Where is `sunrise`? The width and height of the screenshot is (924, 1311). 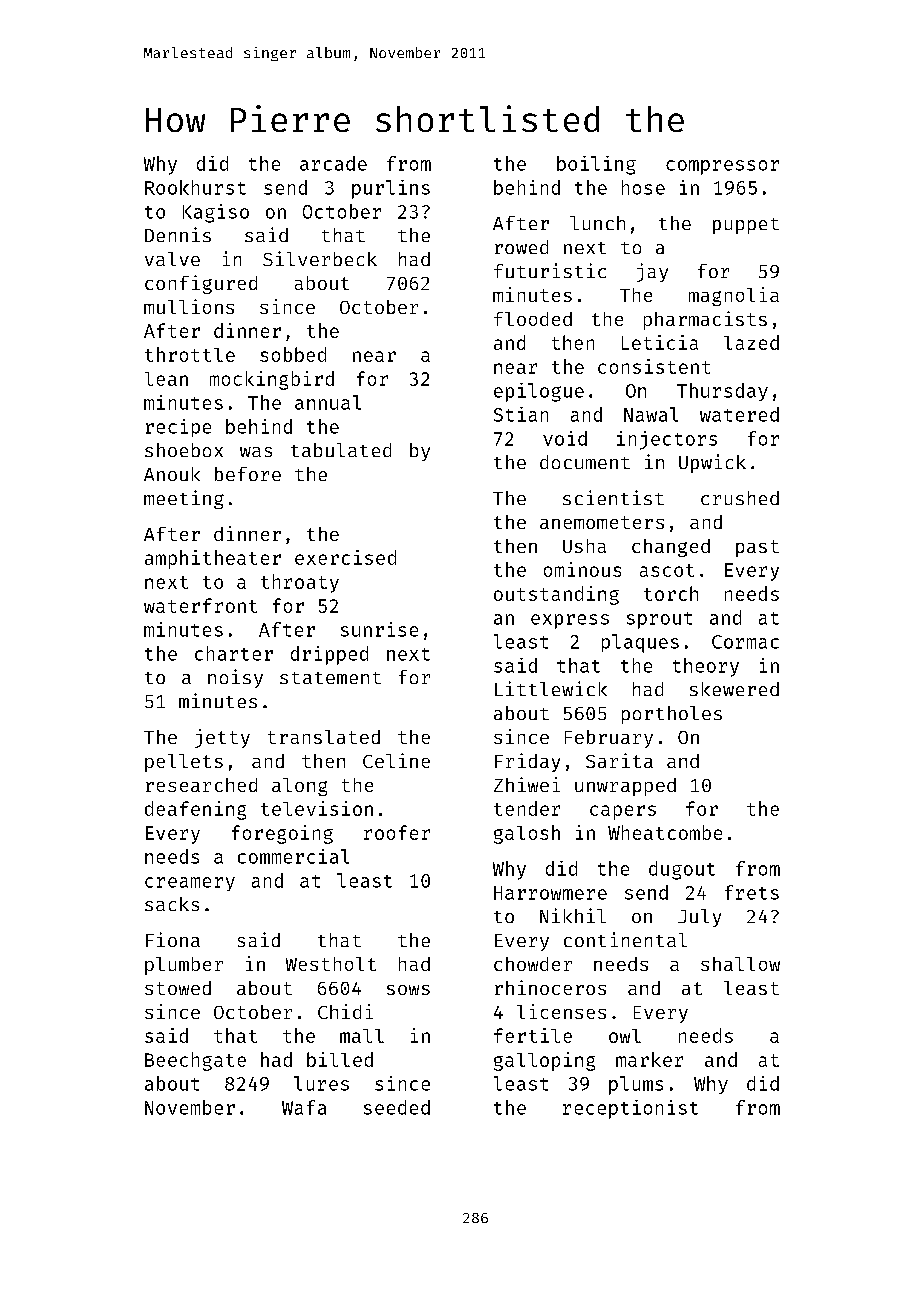 sunrise is located at coordinates (379, 629).
